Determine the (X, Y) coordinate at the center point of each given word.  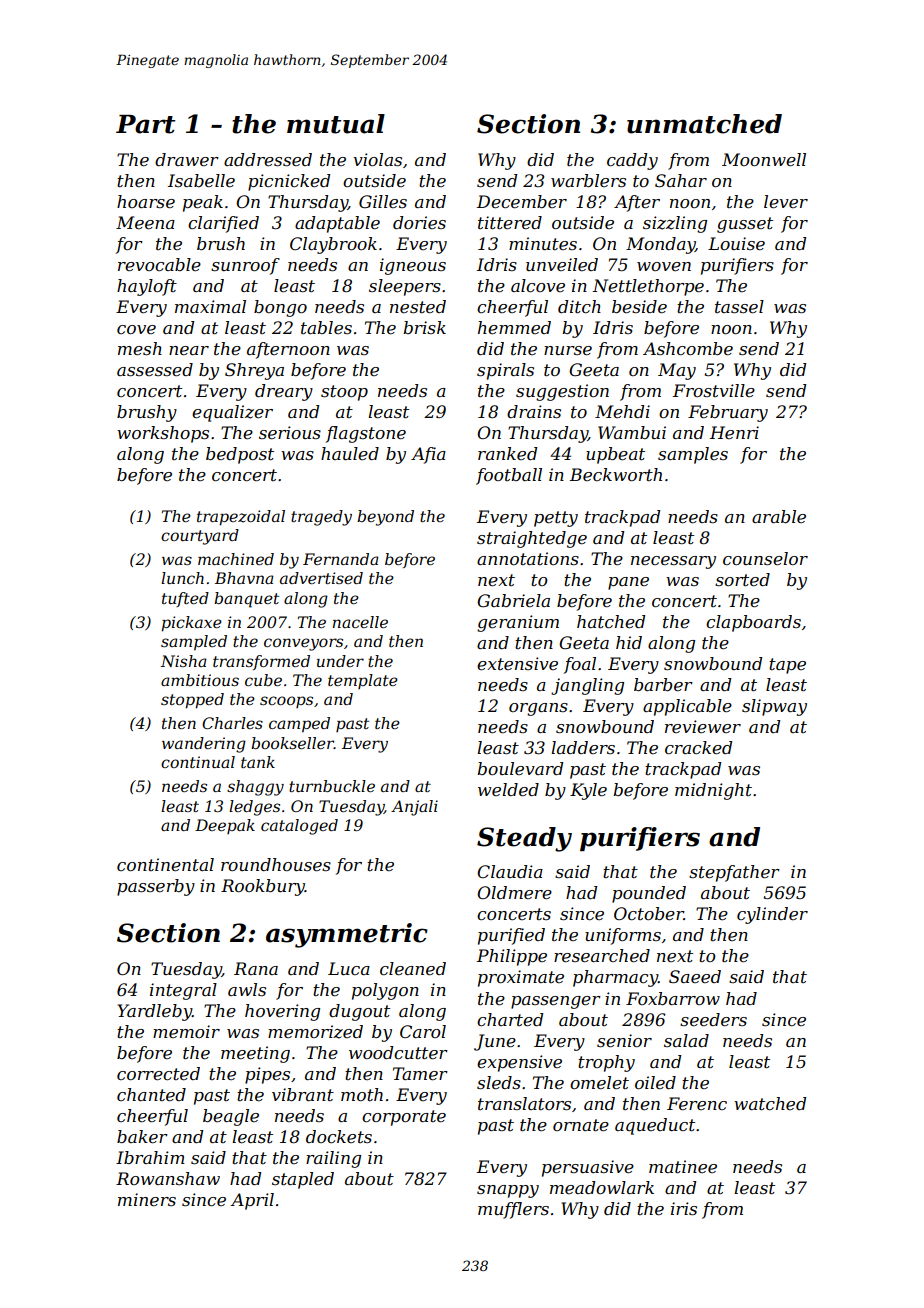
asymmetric (347, 935)
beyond (385, 518)
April (252, 1201)
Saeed (695, 976)
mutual (336, 124)
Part (145, 124)
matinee (683, 1166)
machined (236, 559)
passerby (156, 887)
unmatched (704, 124)
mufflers (513, 1210)
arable (779, 516)
